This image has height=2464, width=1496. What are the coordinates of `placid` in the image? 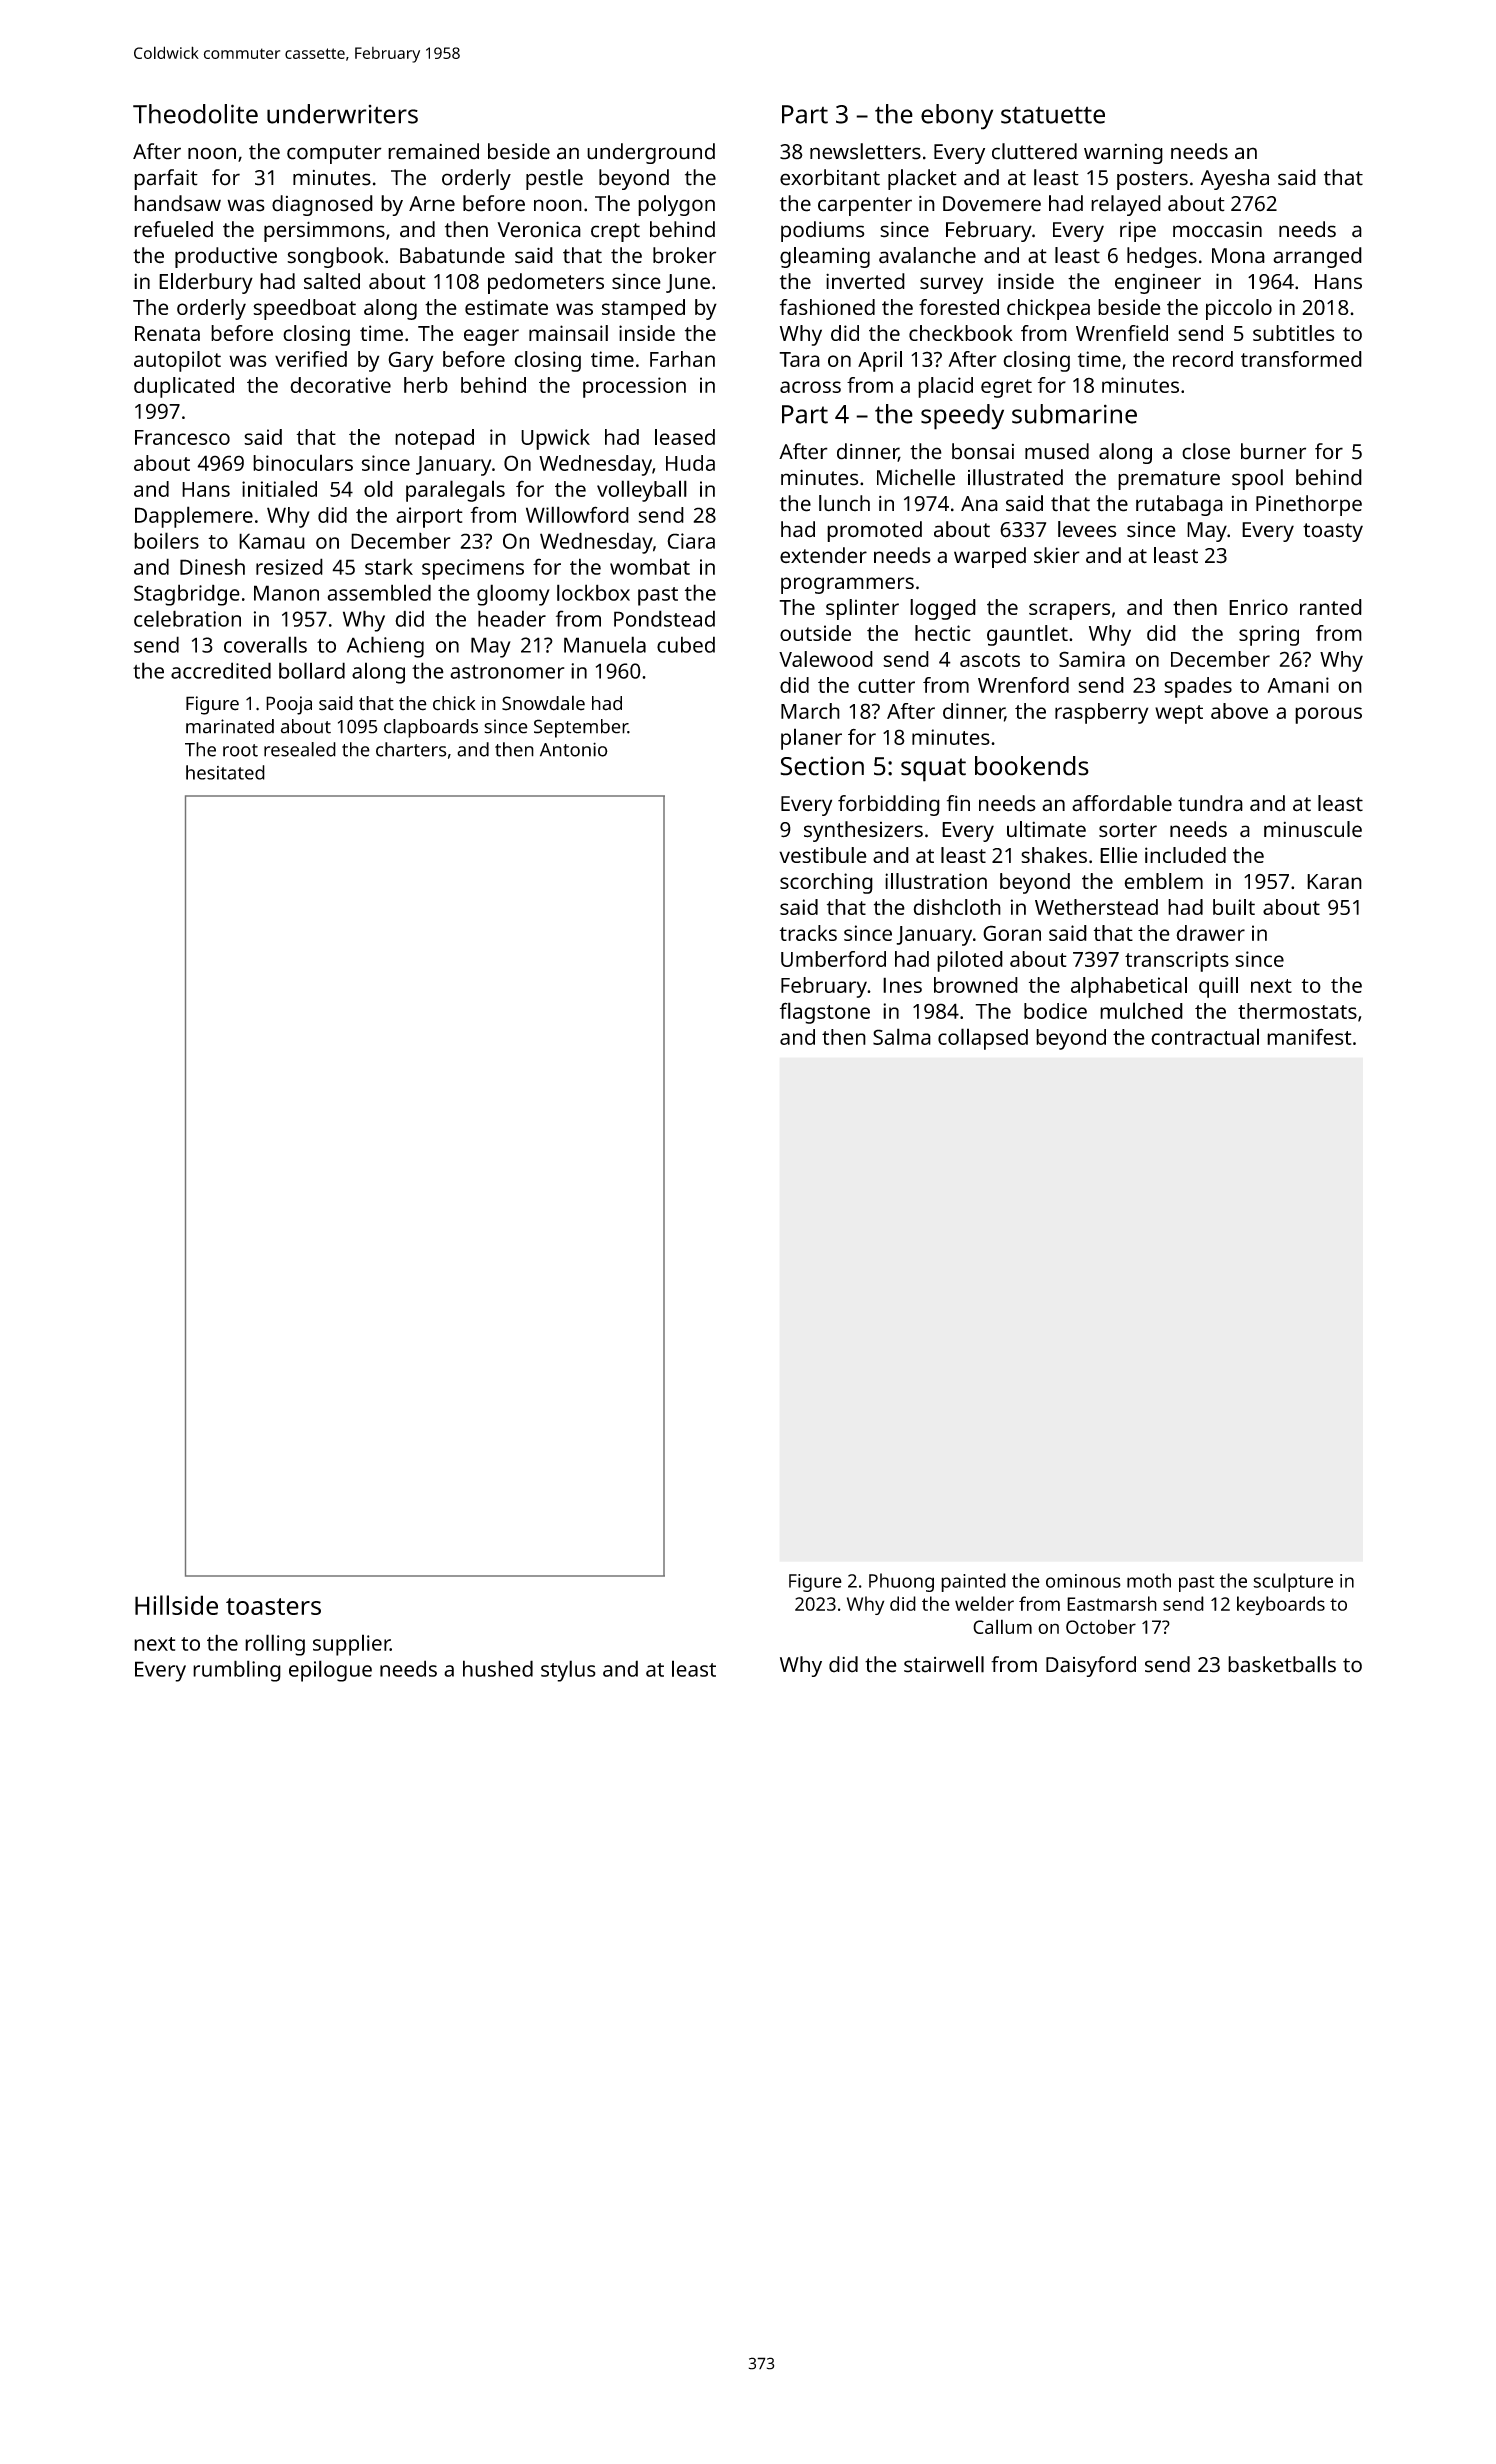 It's located at (945, 387).
